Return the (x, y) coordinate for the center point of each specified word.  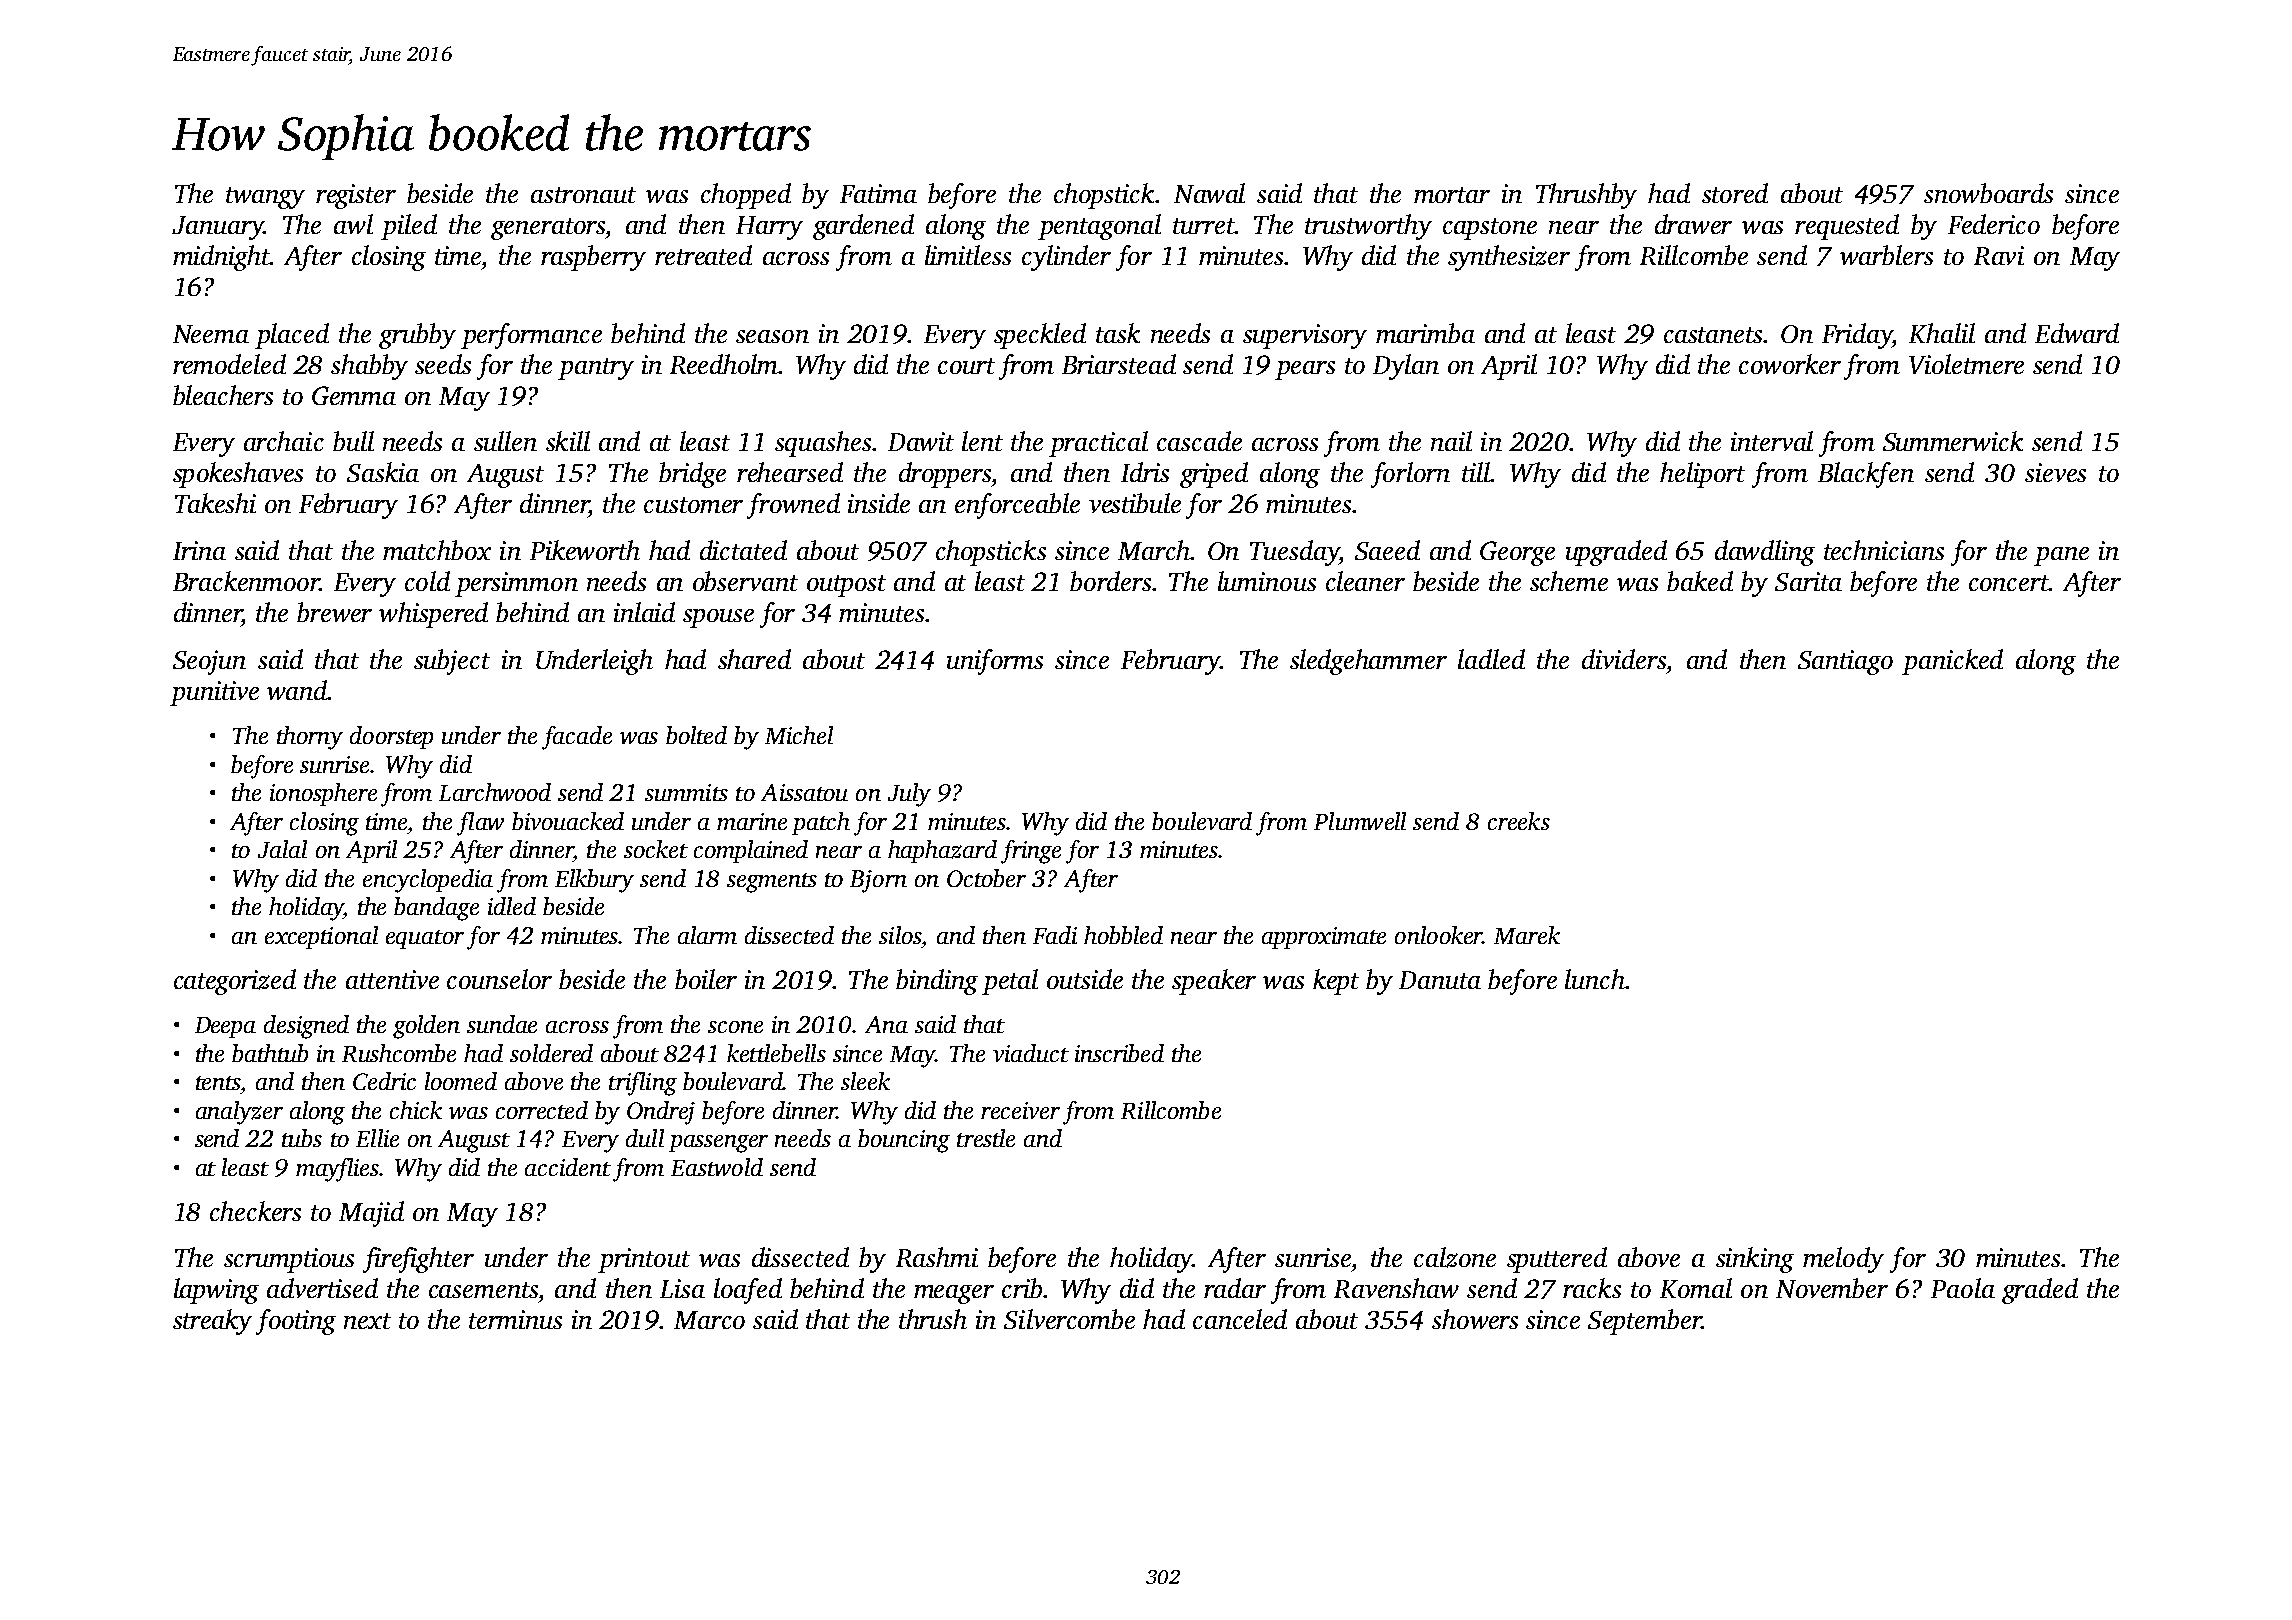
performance (531, 336)
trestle (986, 1138)
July (909, 795)
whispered (433, 615)
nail (1451, 441)
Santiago (1845, 662)
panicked (1952, 662)
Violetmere (1966, 364)
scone (735, 1027)
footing (296, 1322)
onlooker (1438, 935)
